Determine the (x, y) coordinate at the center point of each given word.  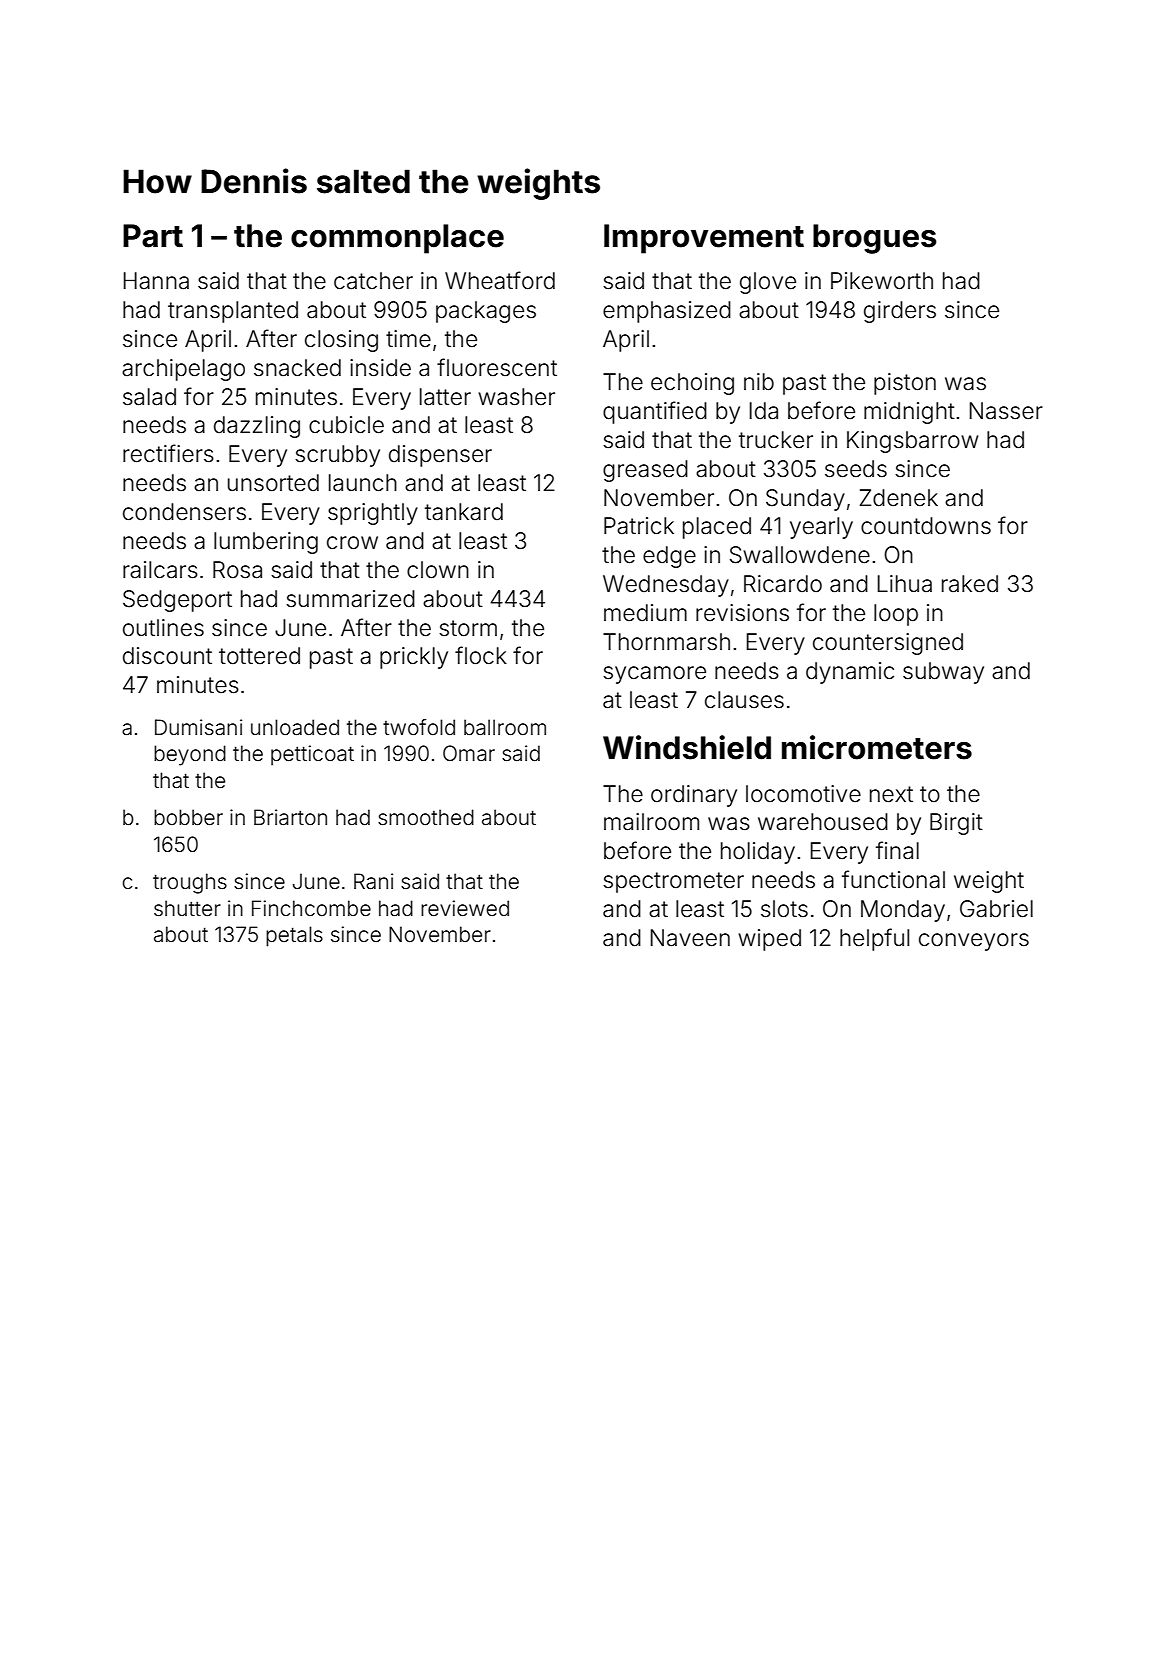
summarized (350, 599)
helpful (874, 939)
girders (900, 312)
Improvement (704, 239)
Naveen (690, 938)
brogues (875, 239)
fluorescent (497, 367)
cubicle (346, 425)
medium (645, 613)
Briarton (290, 817)
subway (943, 673)
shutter (187, 908)
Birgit (956, 824)
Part (153, 236)
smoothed (426, 817)
